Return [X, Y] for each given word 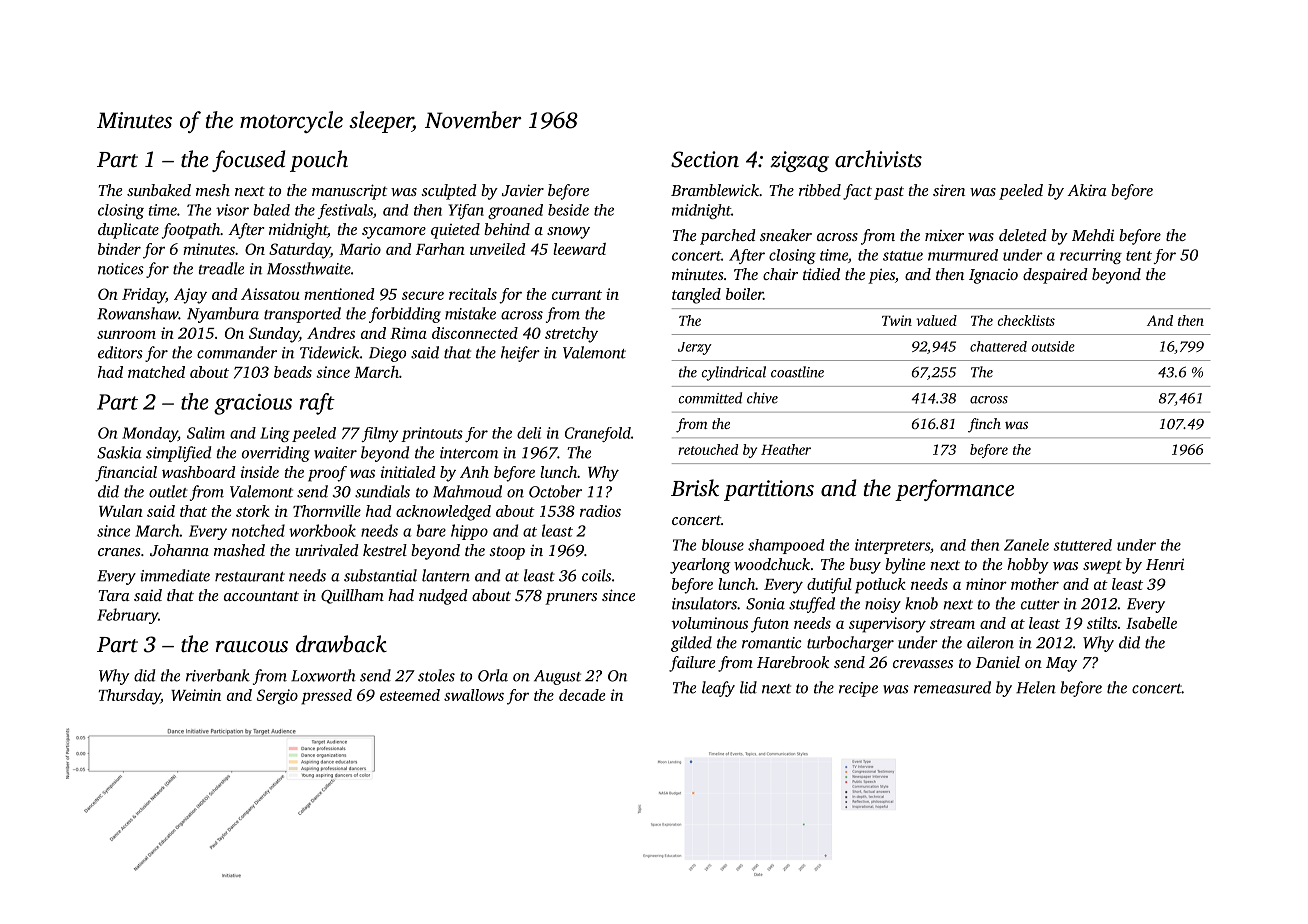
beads [293, 372]
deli [529, 433]
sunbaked [159, 190]
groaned [515, 211]
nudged [443, 597]
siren [949, 190]
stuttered [1082, 545]
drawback [341, 644]
